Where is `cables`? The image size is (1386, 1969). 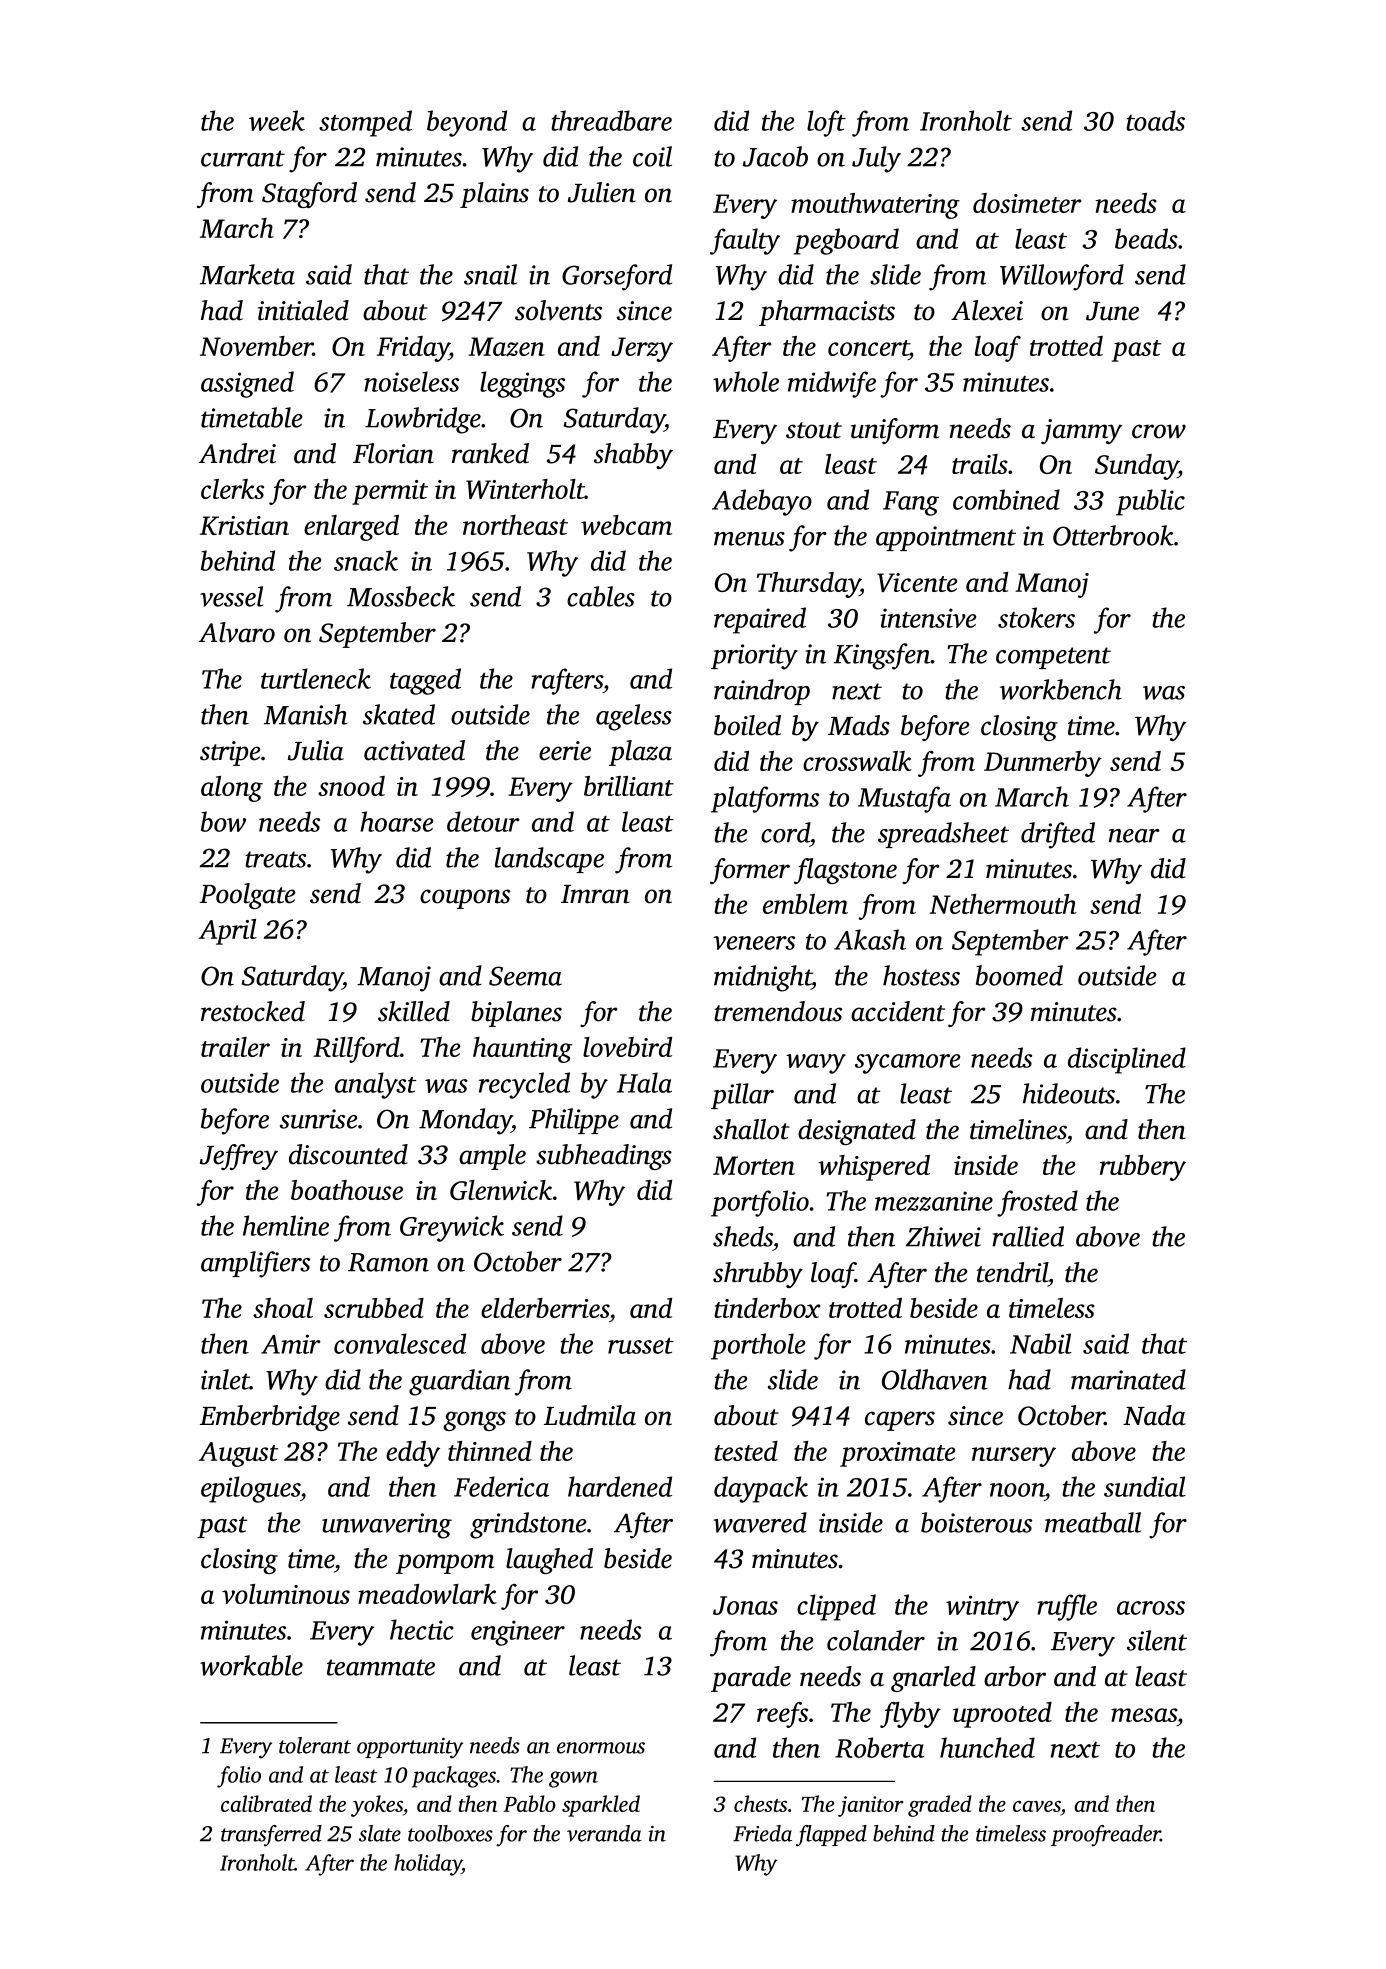
cables is located at coordinates (601, 596).
